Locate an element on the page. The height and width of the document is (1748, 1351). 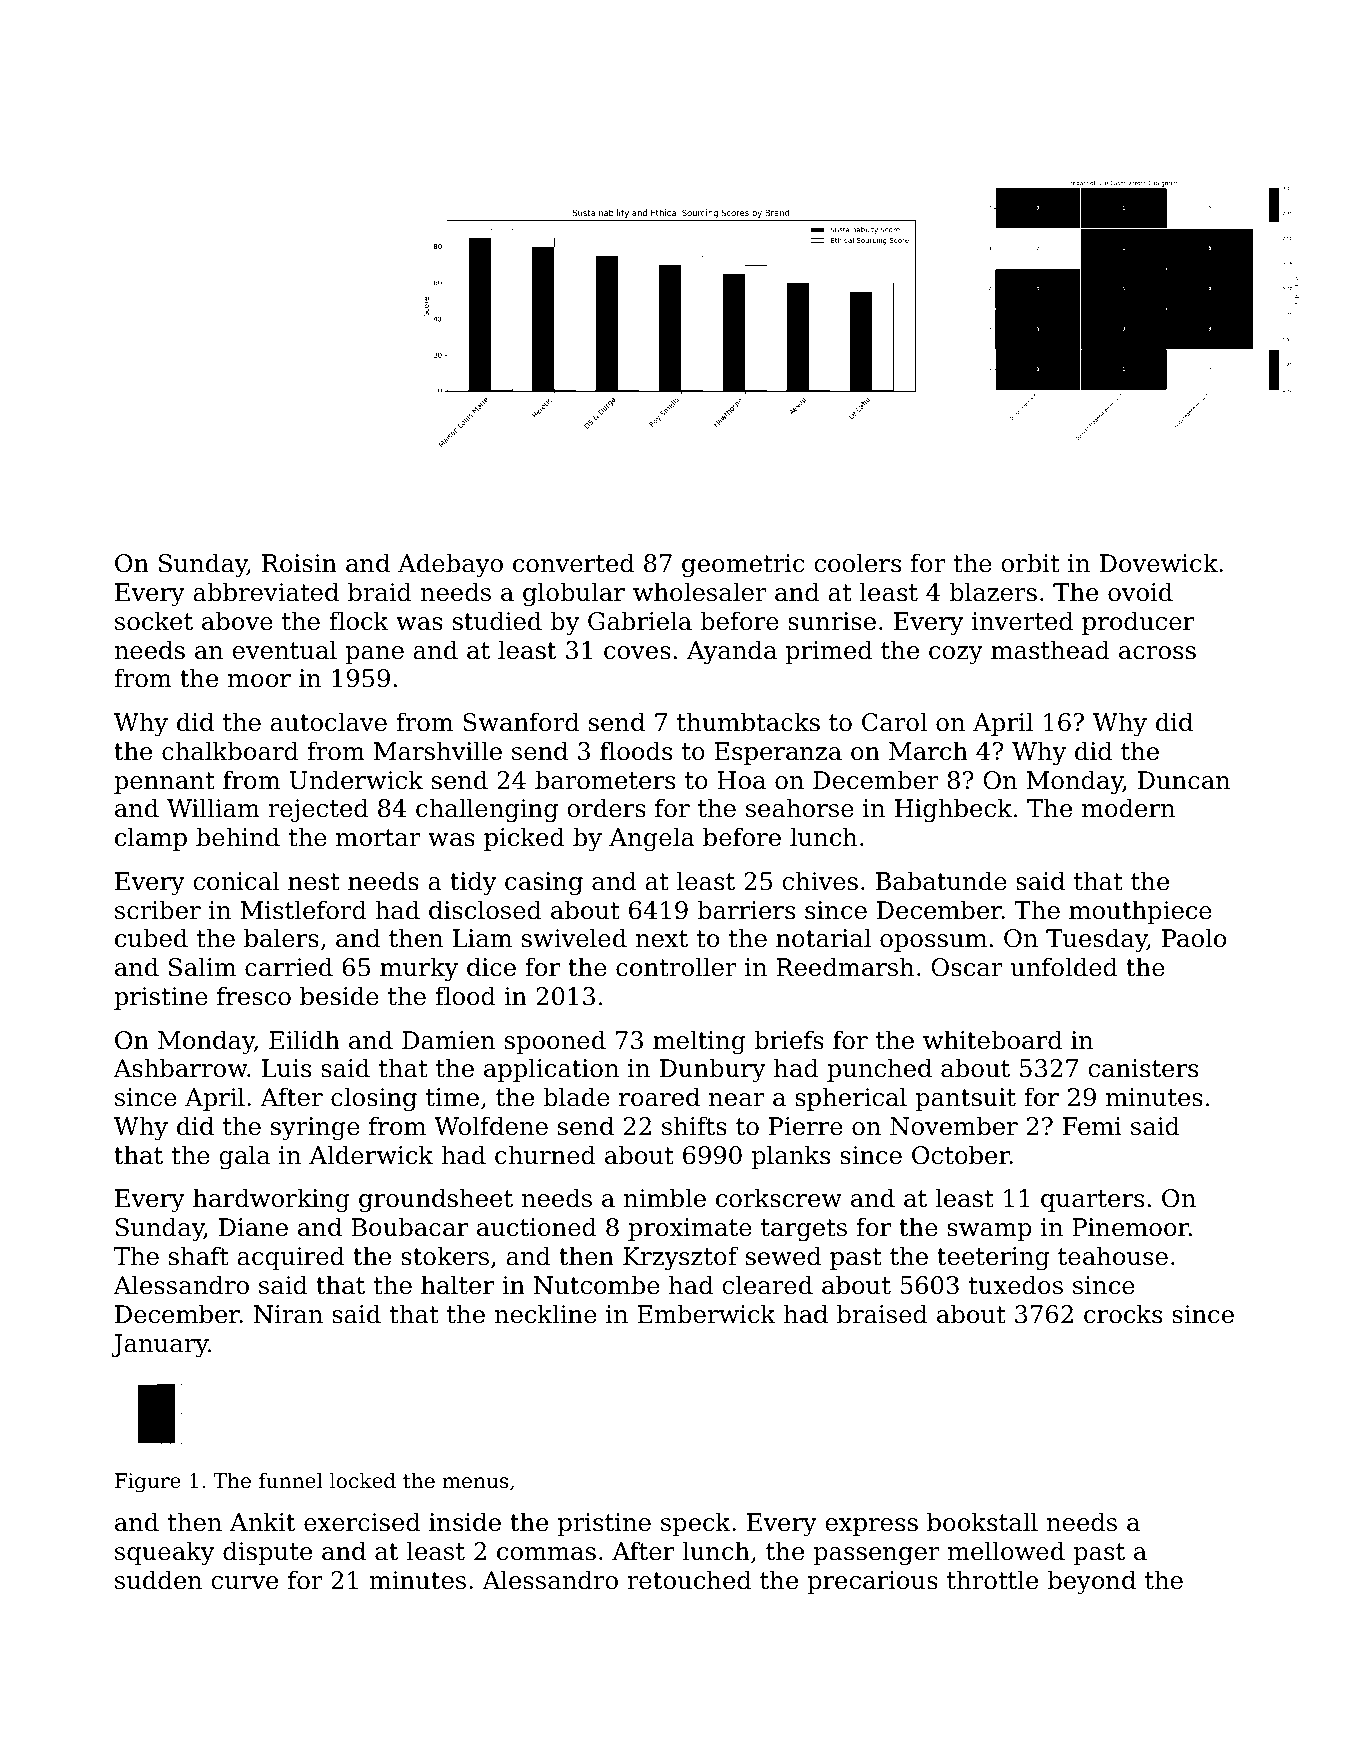
blade is located at coordinates (576, 1097).
